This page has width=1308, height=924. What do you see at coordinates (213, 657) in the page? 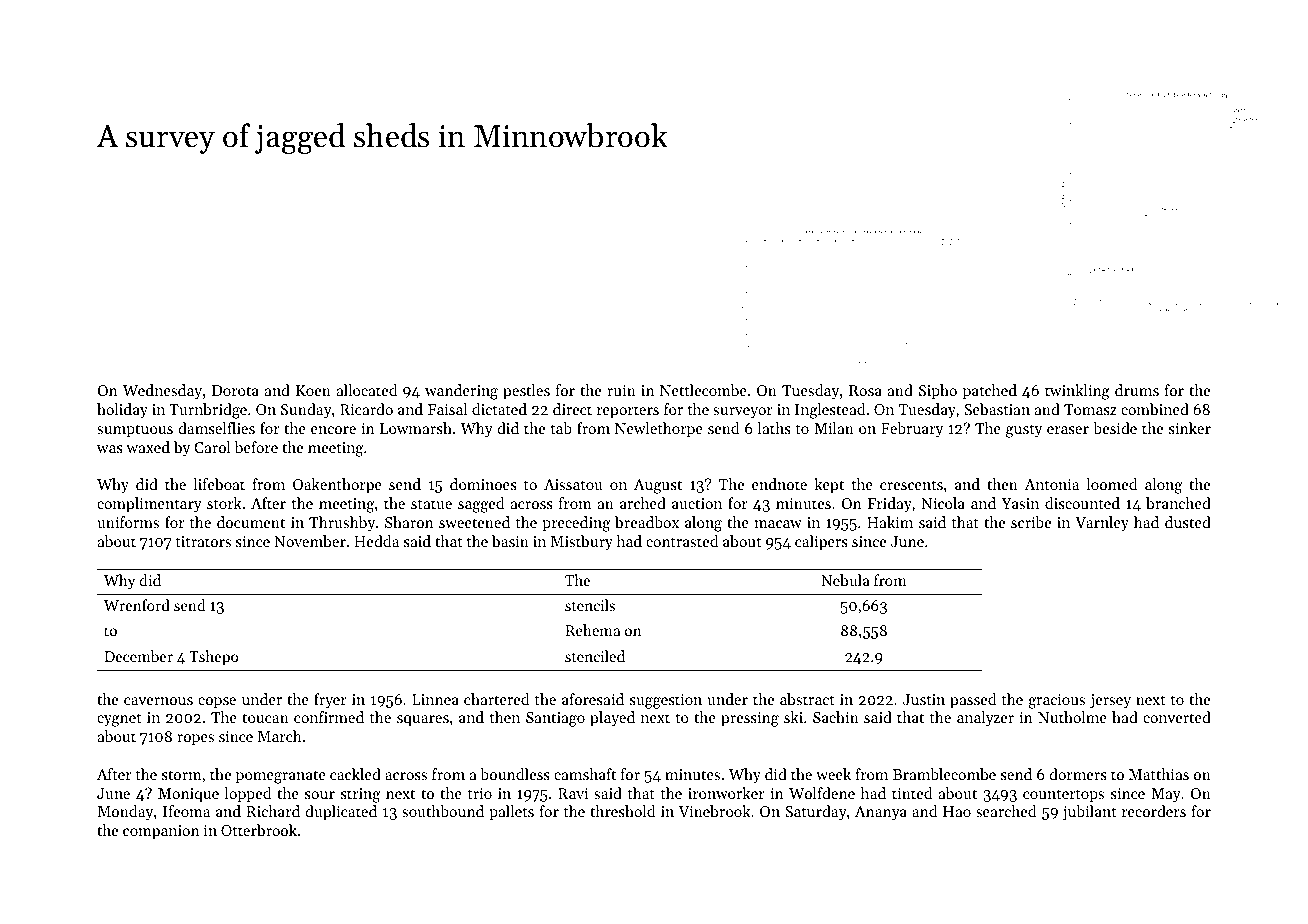
I see `Tshepo` at bounding box center [213, 657].
